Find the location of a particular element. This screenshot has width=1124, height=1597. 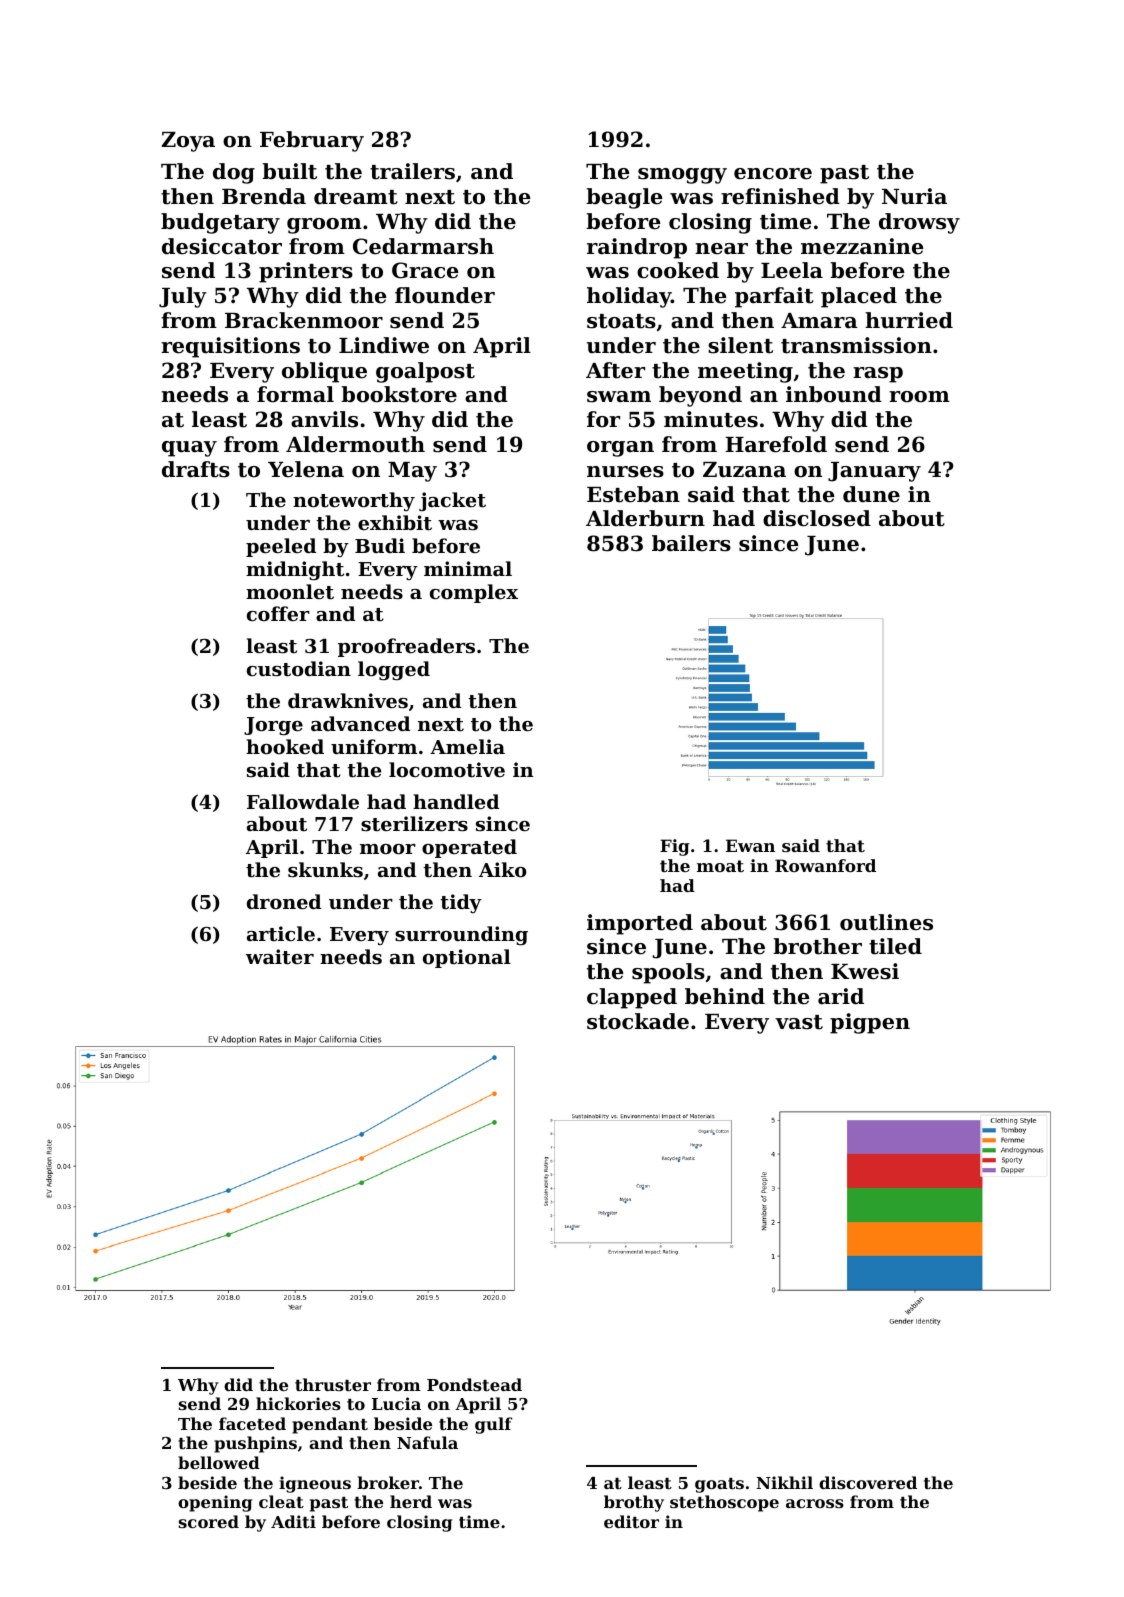

encore is located at coordinates (773, 174).
